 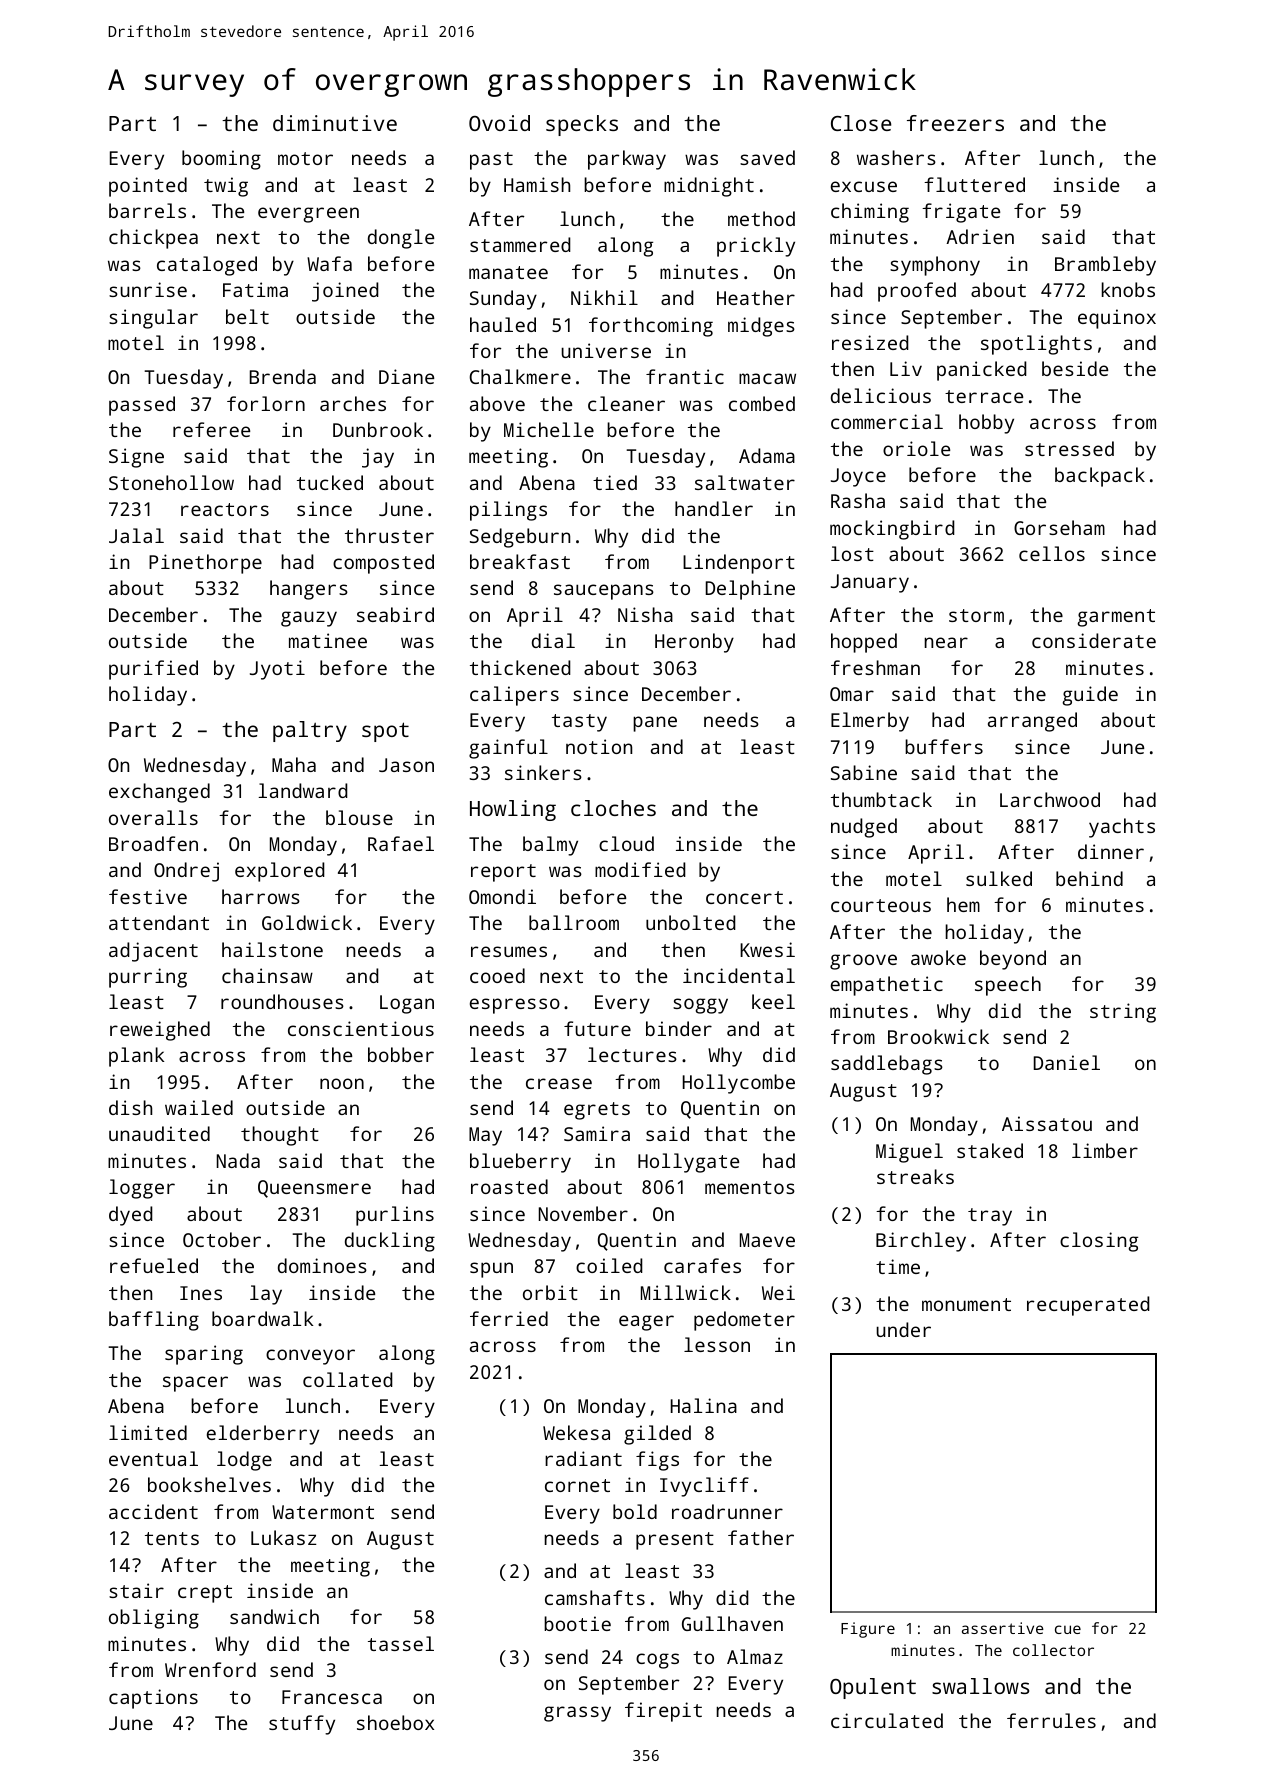 What do you see at coordinates (955, 123) in the screenshot?
I see `freezers` at bounding box center [955, 123].
